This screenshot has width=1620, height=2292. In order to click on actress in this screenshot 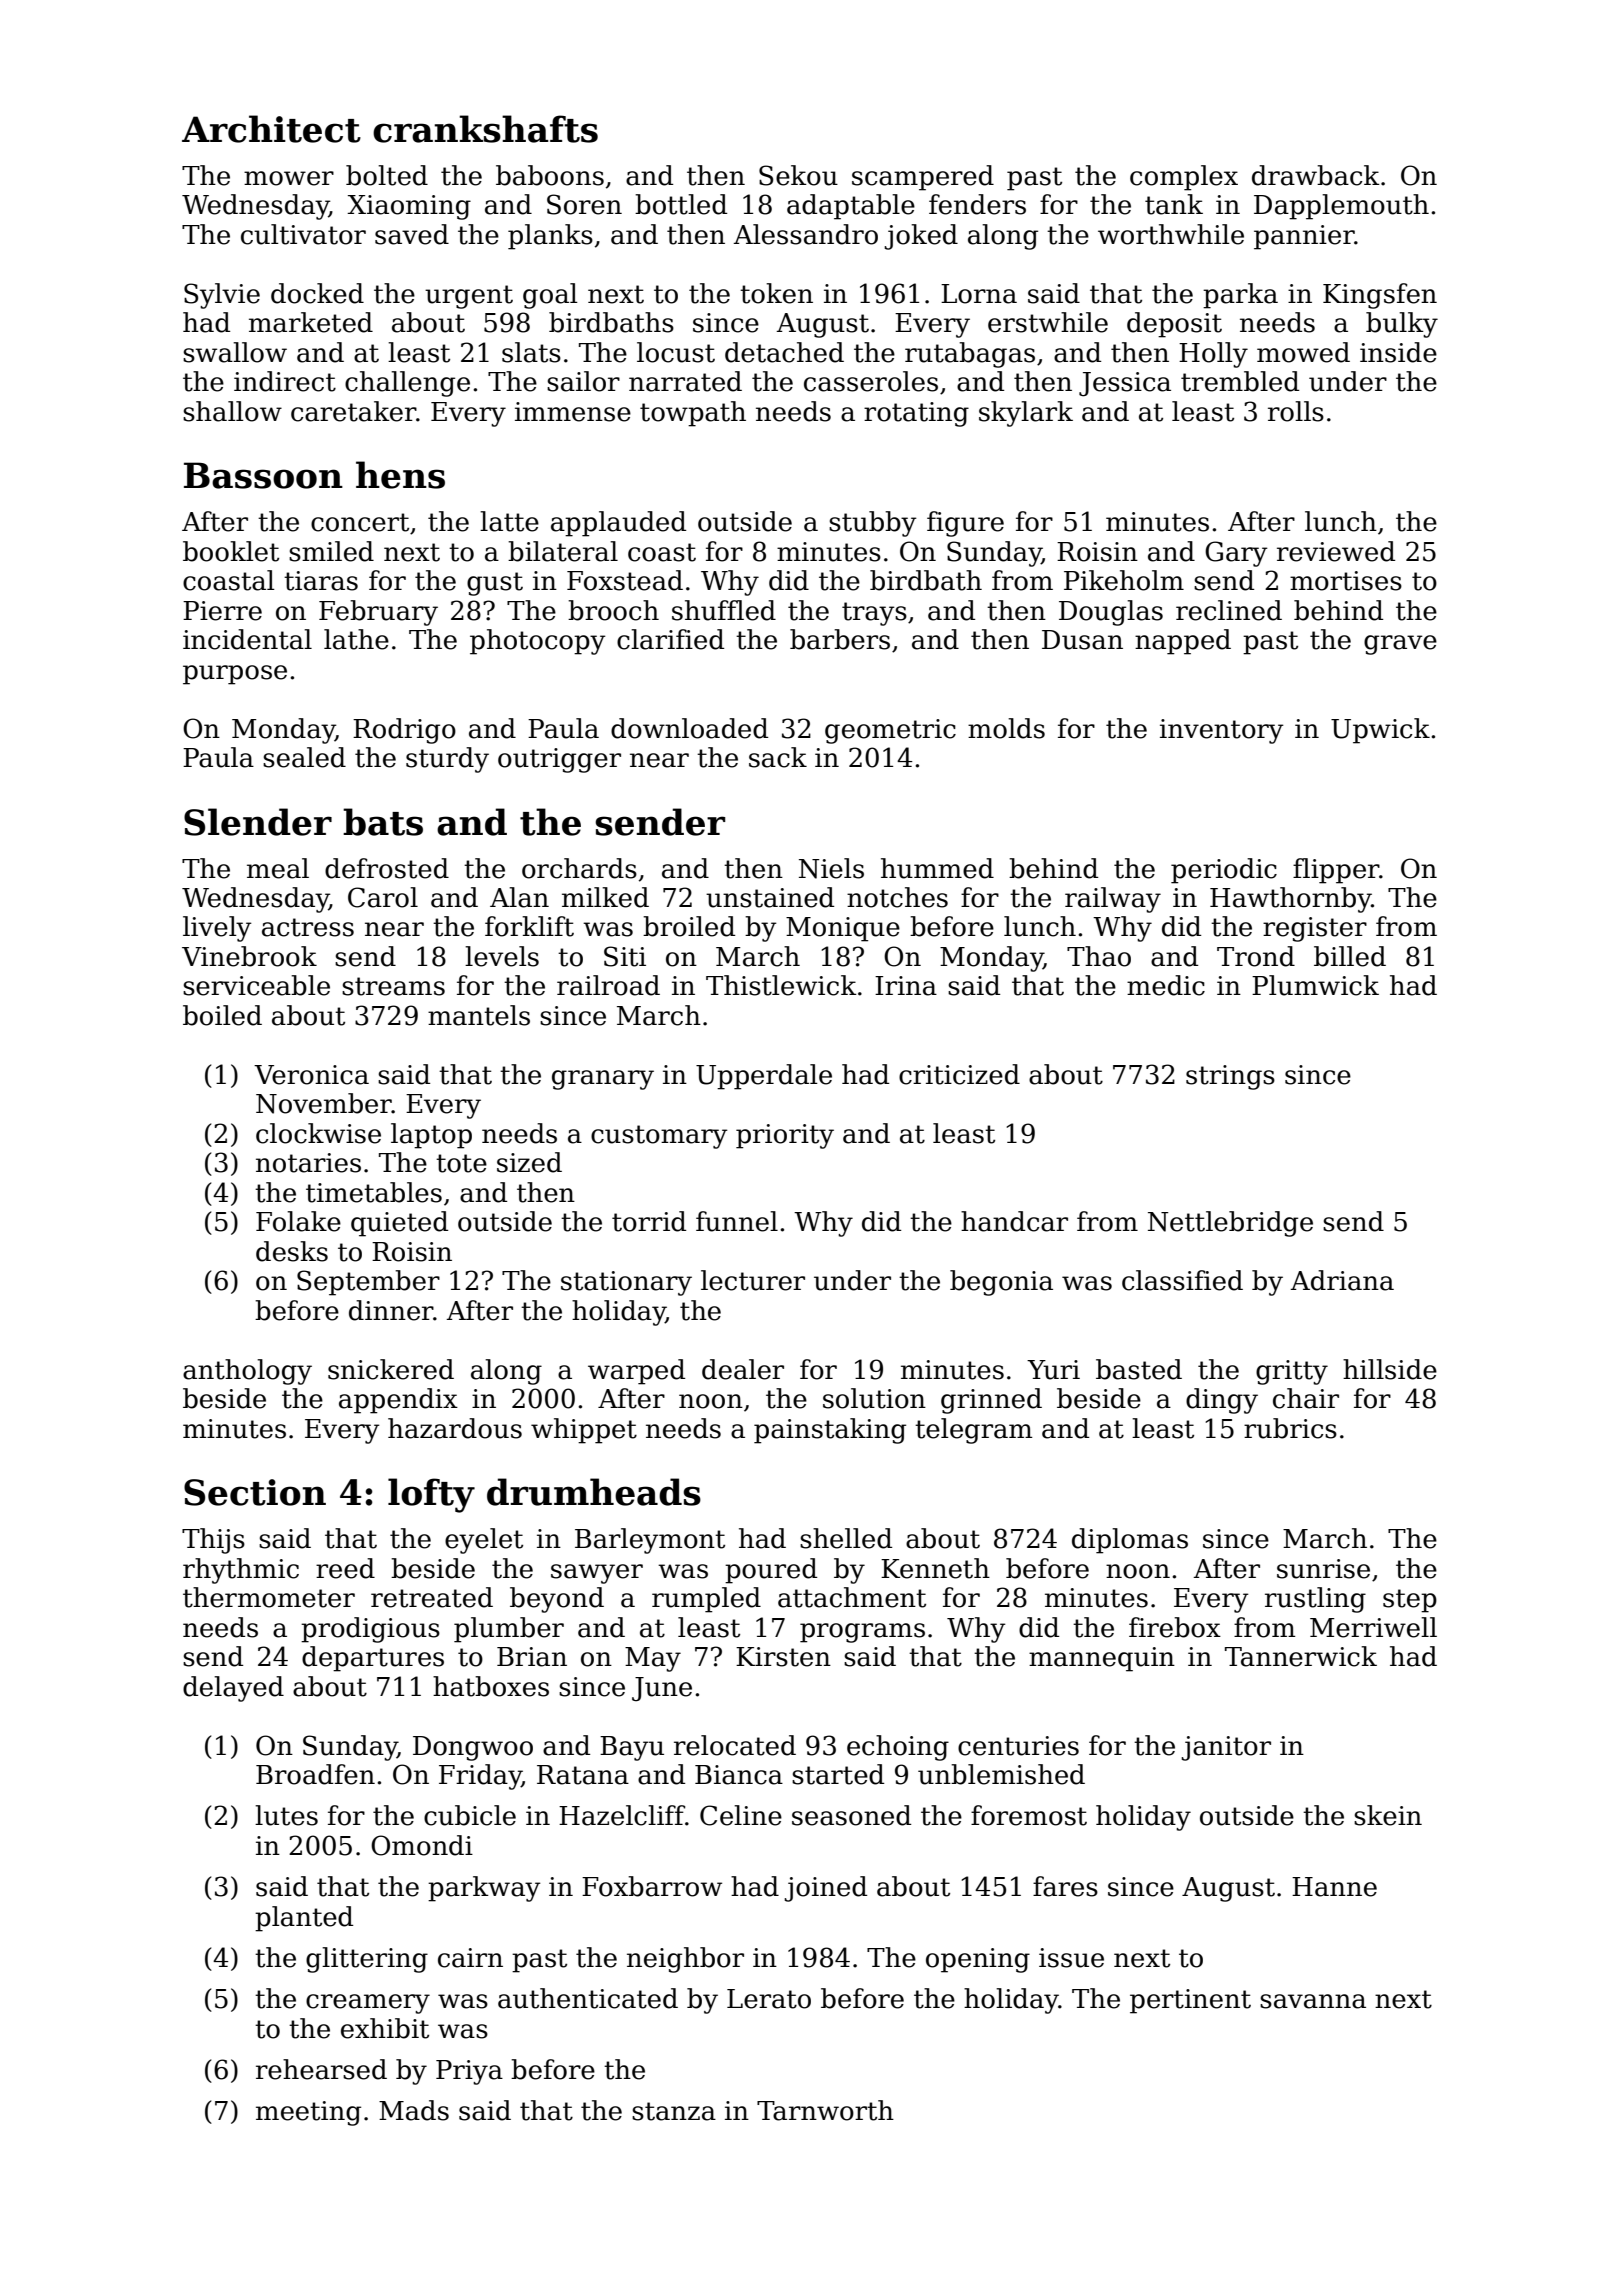, I will do `click(308, 927)`.
